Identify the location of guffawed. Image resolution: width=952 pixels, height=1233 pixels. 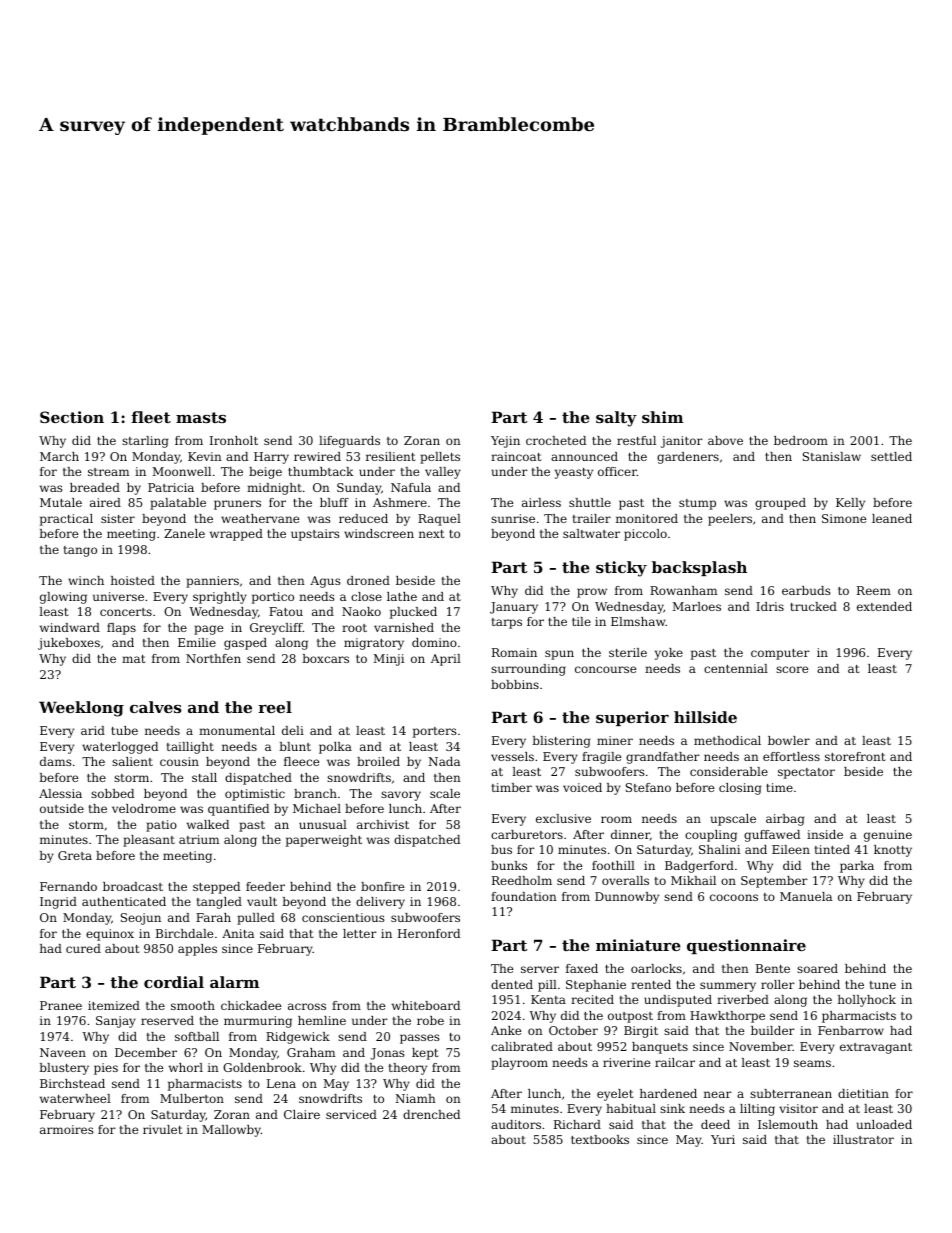
(772, 836).
